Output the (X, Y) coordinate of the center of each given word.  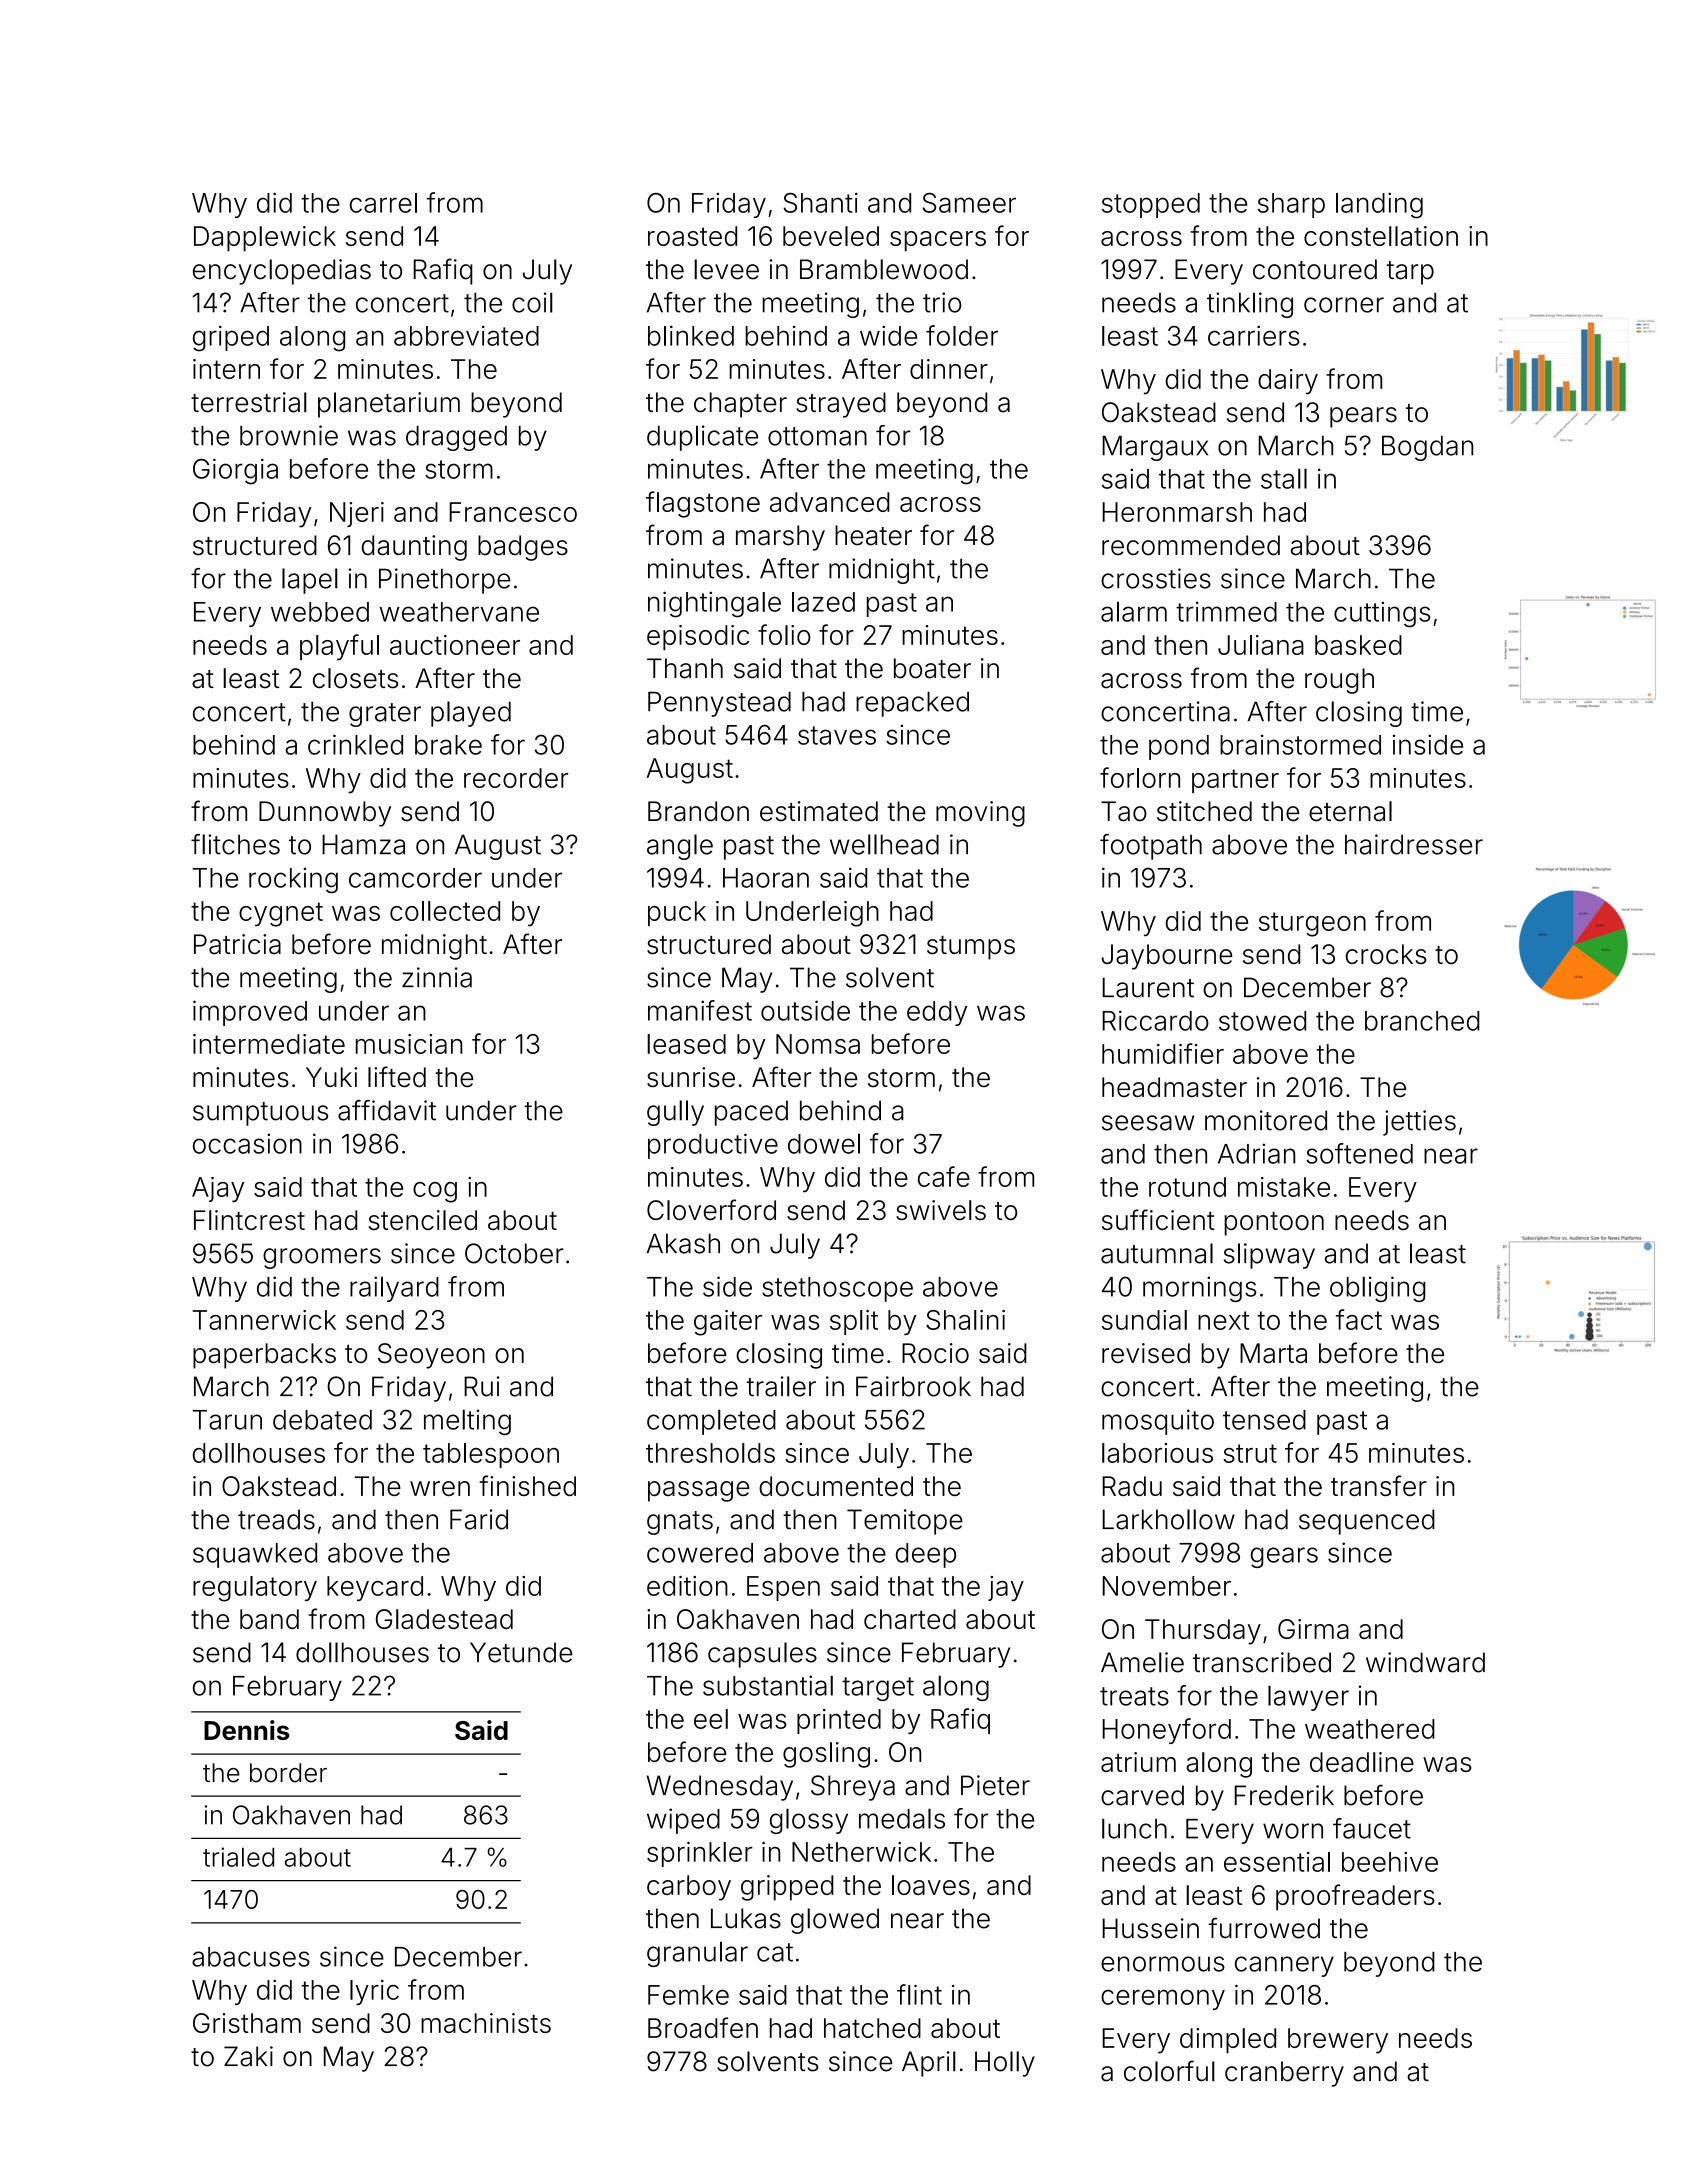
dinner (949, 369)
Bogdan (1427, 448)
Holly (1005, 2064)
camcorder (415, 878)
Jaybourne (1167, 957)
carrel (383, 203)
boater (932, 668)
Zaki (248, 2056)
